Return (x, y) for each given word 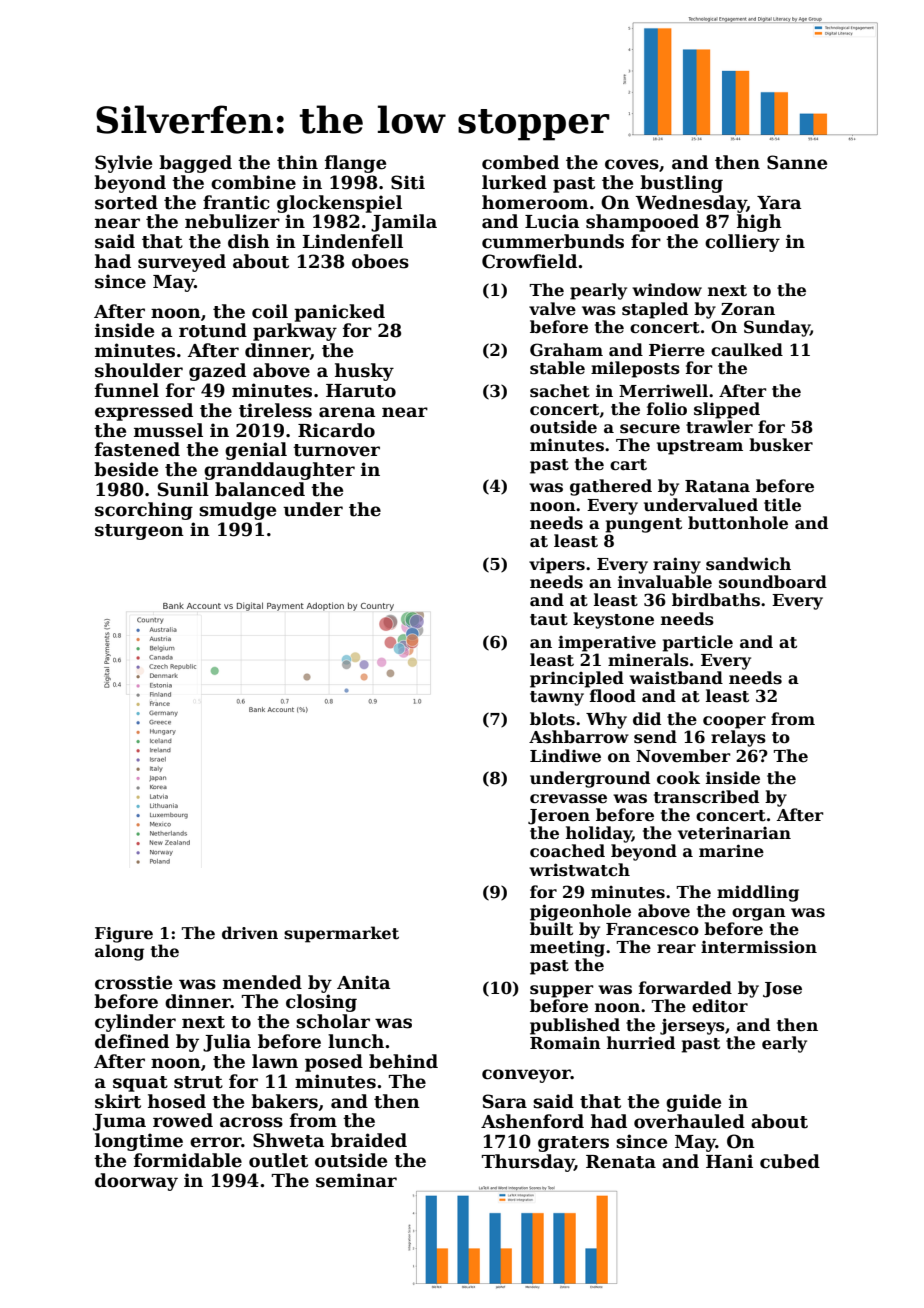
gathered (611, 487)
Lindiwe (565, 756)
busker (781, 445)
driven (250, 933)
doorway (136, 1182)
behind (403, 1061)
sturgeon (139, 532)
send (655, 737)
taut (549, 620)
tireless (275, 410)
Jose (782, 990)
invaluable (665, 582)
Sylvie (123, 164)
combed (520, 162)
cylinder (135, 1023)
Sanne (797, 162)
